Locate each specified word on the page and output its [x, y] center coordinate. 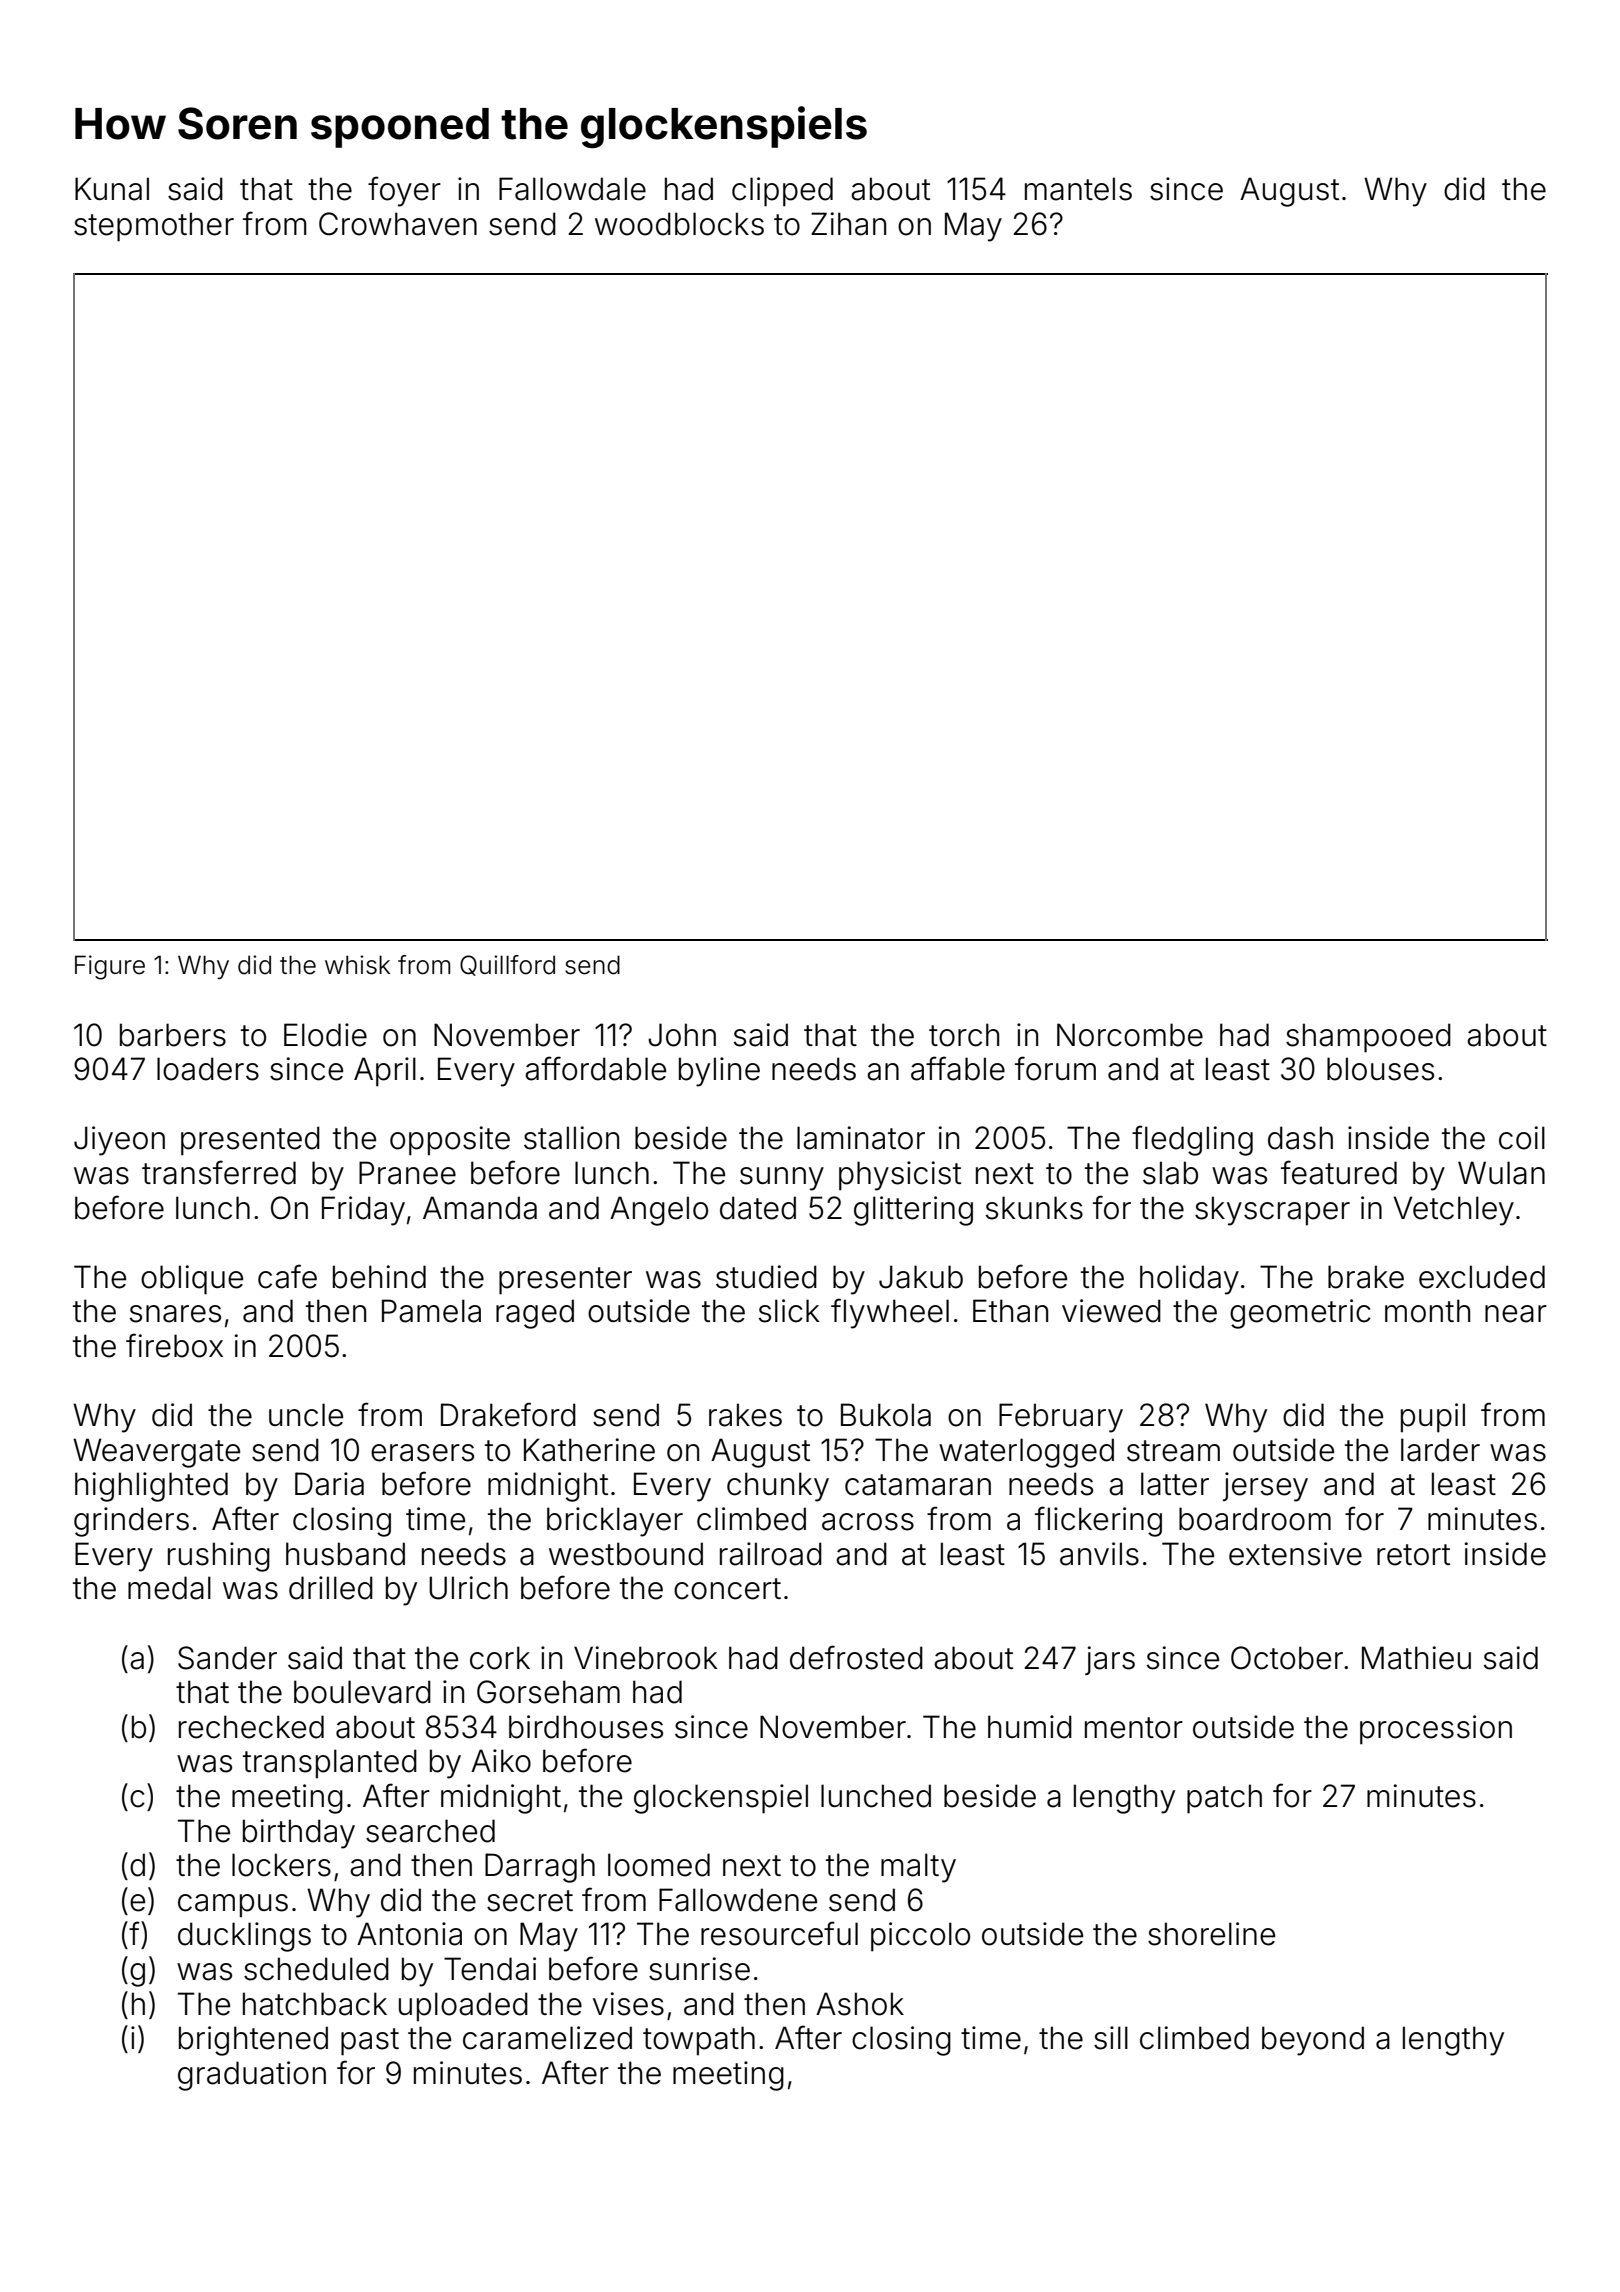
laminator [861, 1138]
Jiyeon [119, 1141]
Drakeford [508, 1414]
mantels [1078, 189]
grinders [131, 1522]
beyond [1313, 2041]
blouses [1380, 1069]
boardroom [1255, 1519]
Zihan [848, 224]
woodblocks [679, 224]
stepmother [154, 227]
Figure [110, 967]
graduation [252, 2076]
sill [1111, 2038]
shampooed [1368, 1038]
